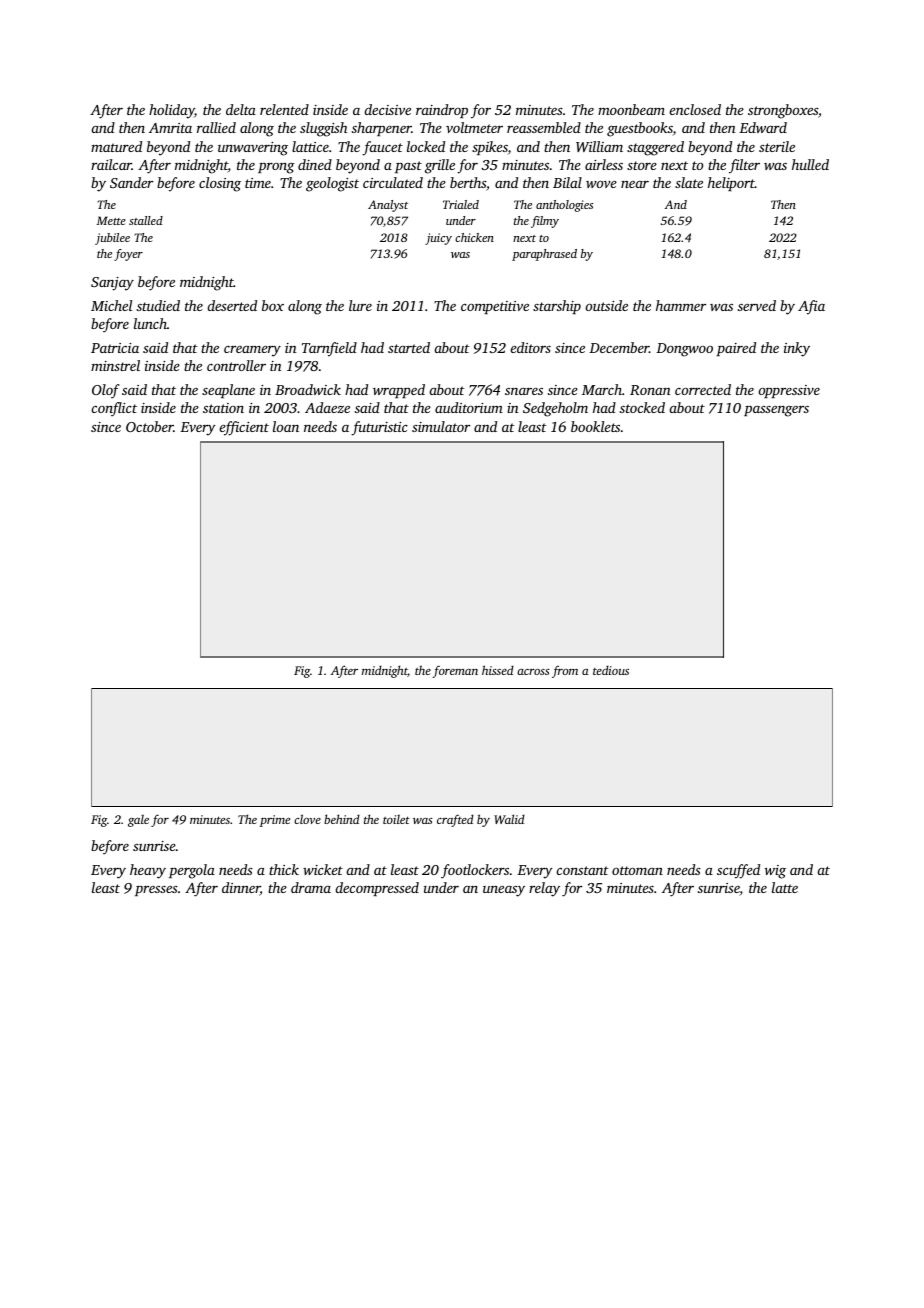 This screenshot has width=924, height=1308. I want to click on decompressed, so click(377, 889).
